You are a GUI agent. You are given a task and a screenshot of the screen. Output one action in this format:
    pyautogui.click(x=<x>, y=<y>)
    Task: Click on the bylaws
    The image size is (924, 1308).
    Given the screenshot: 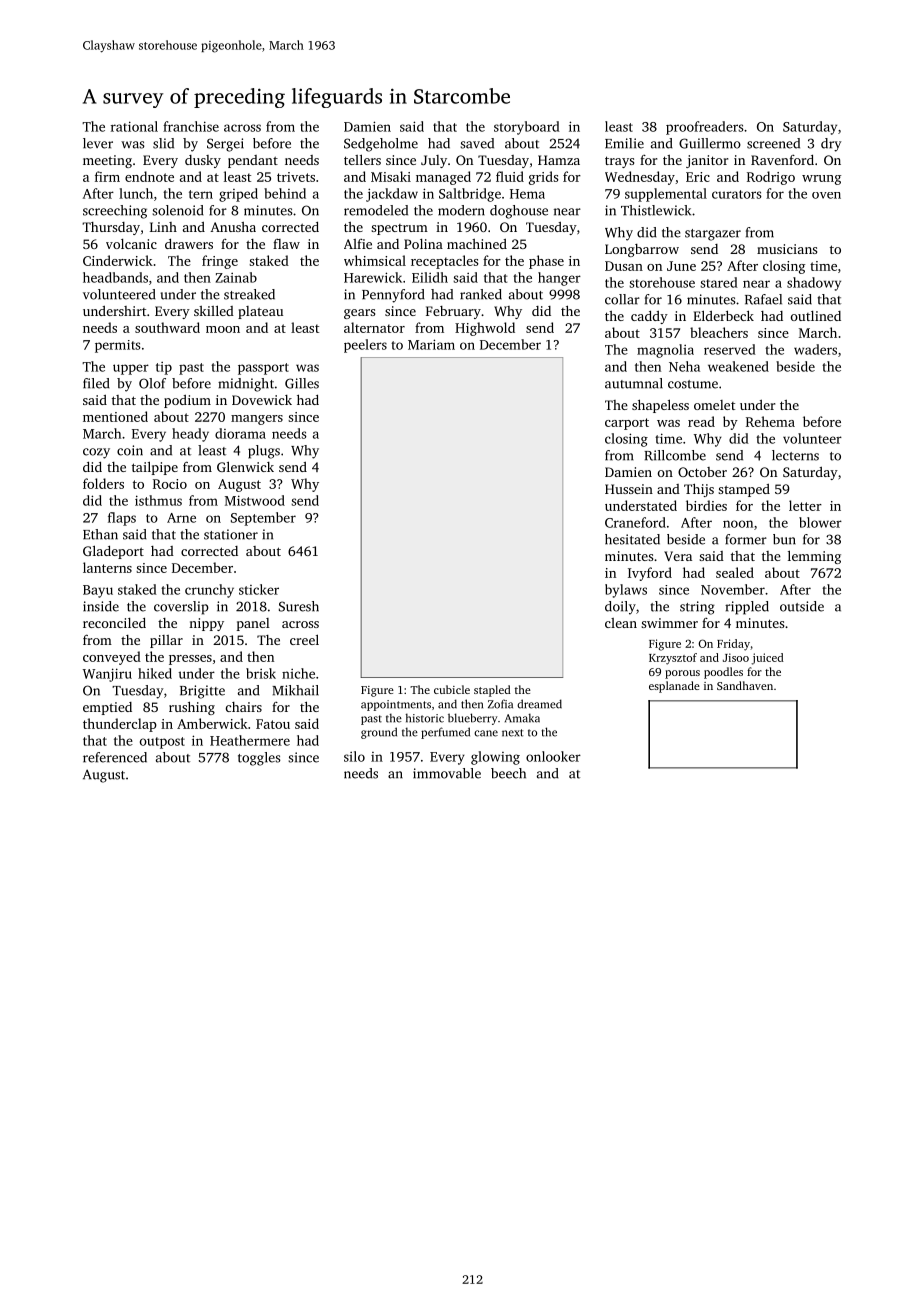 What is the action you would take?
    pyautogui.click(x=626, y=591)
